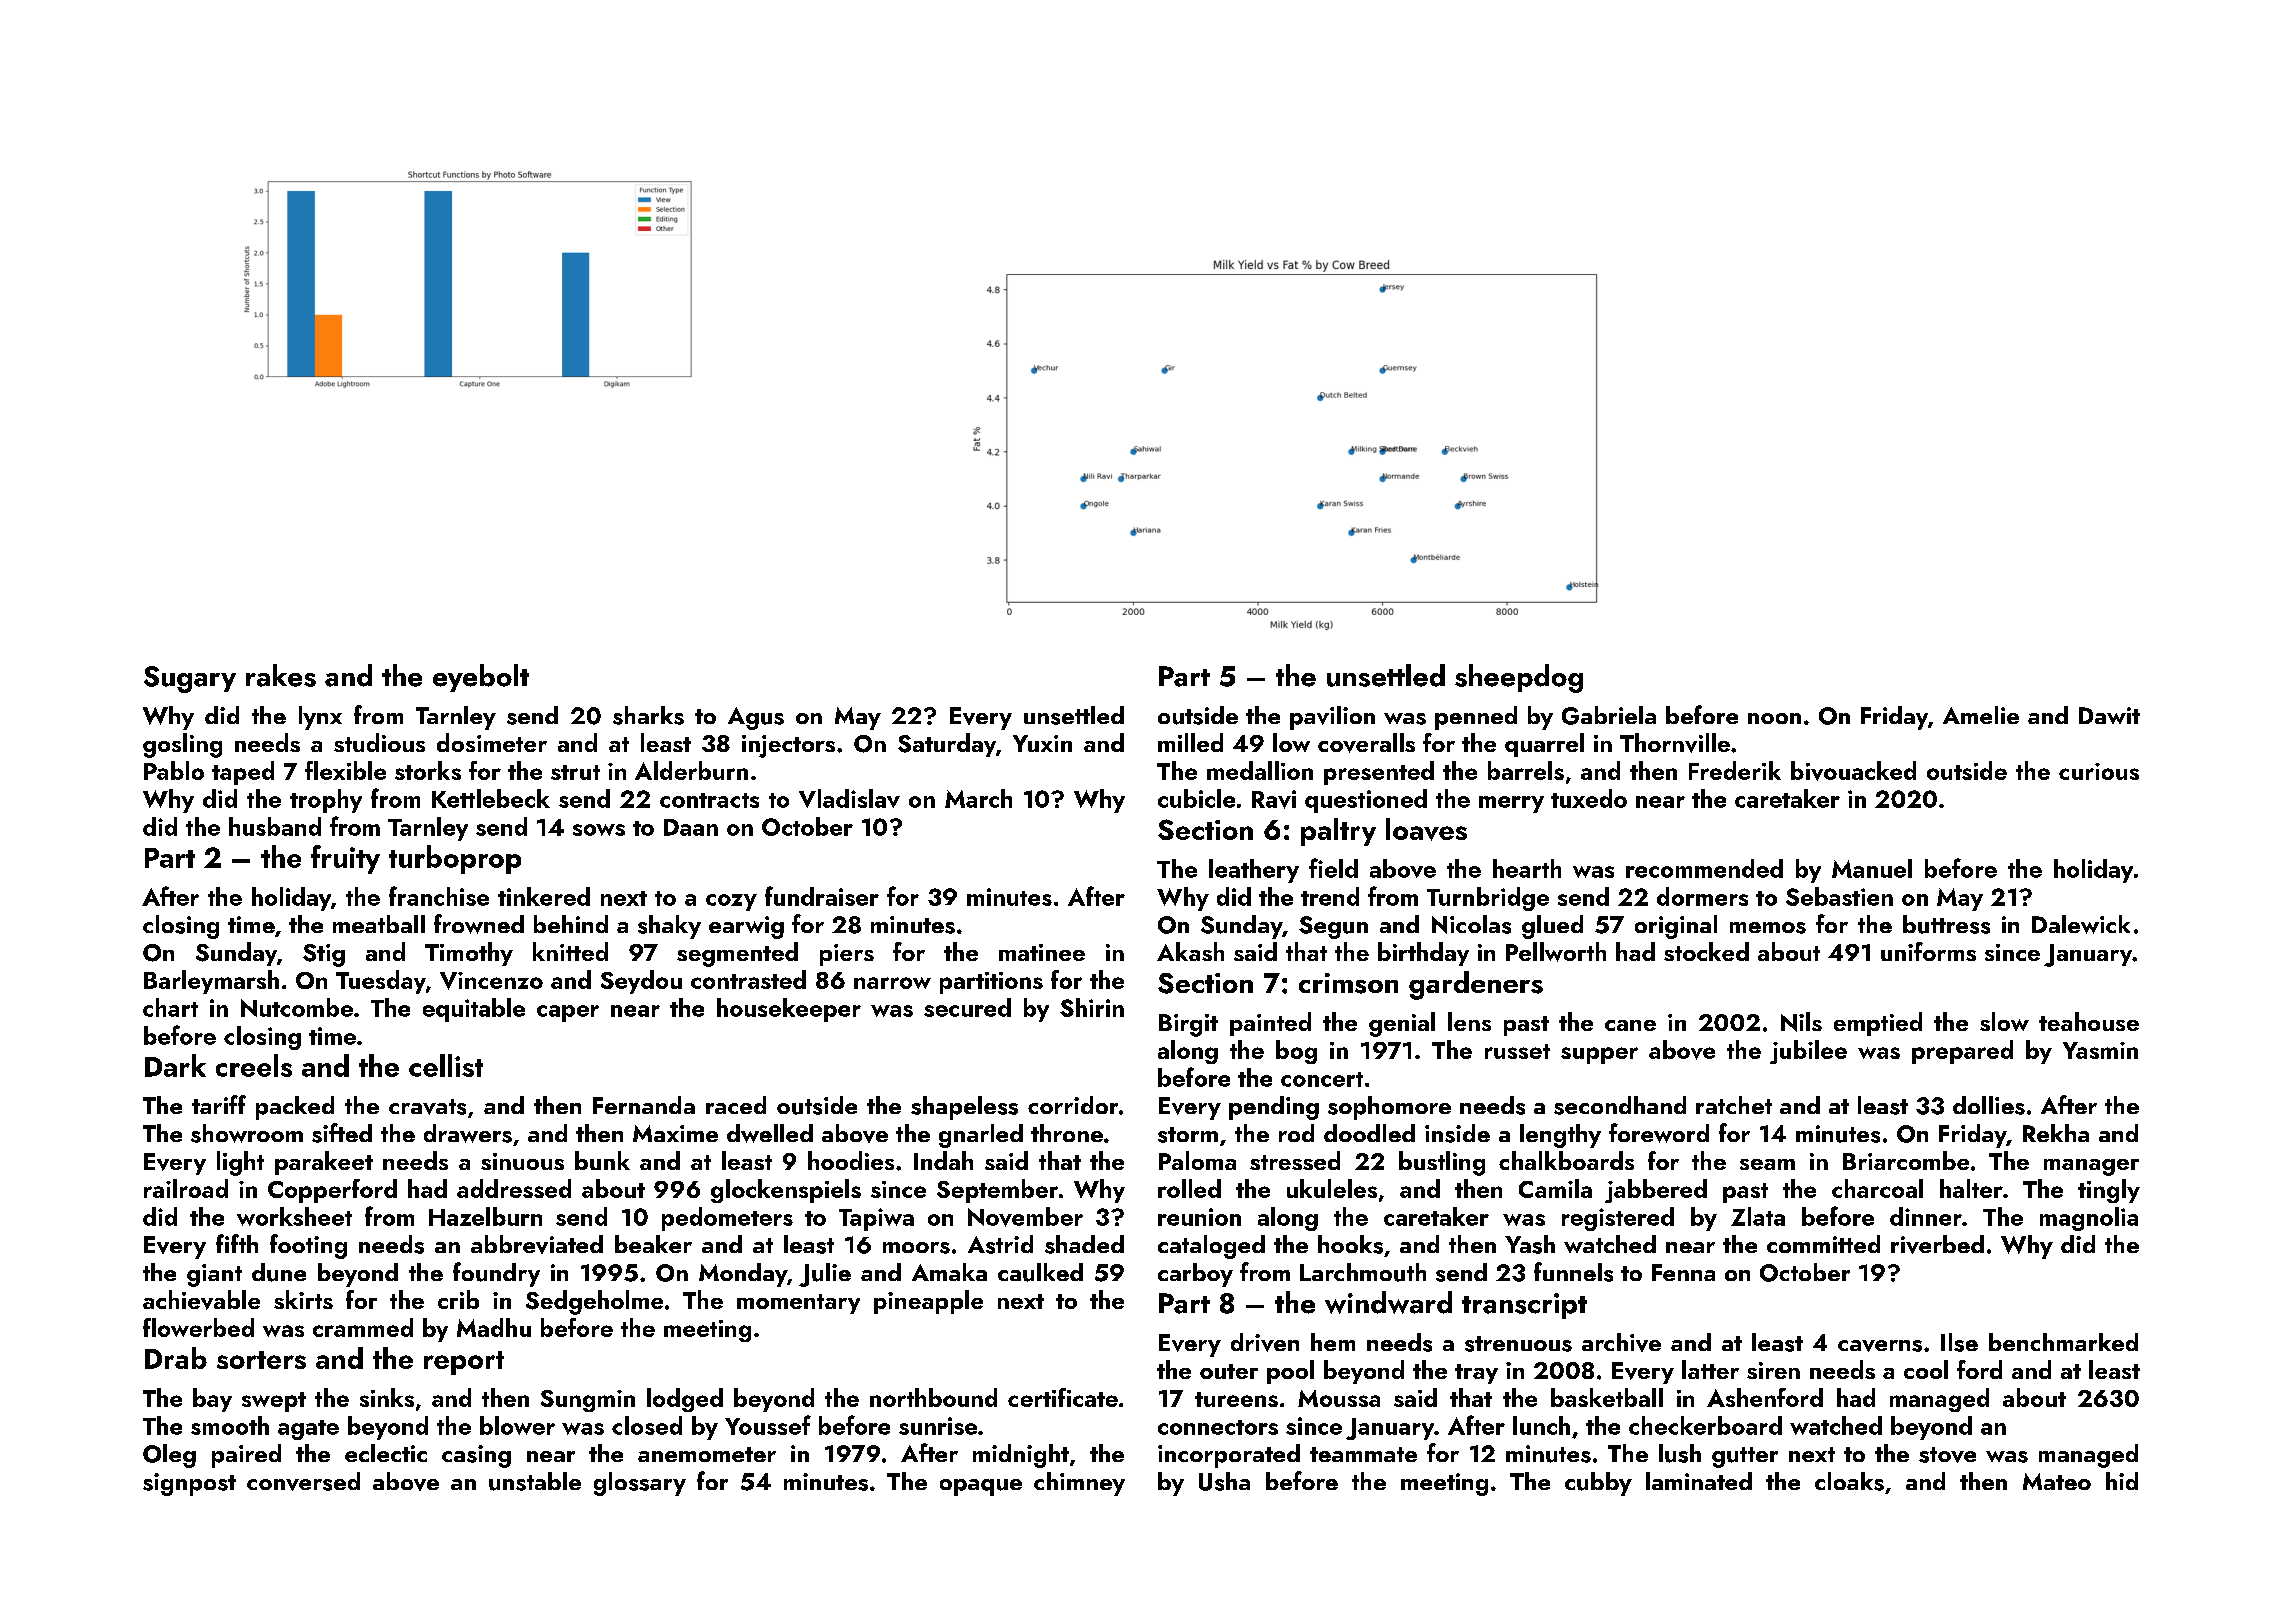  I want to click on report, so click(464, 1363).
